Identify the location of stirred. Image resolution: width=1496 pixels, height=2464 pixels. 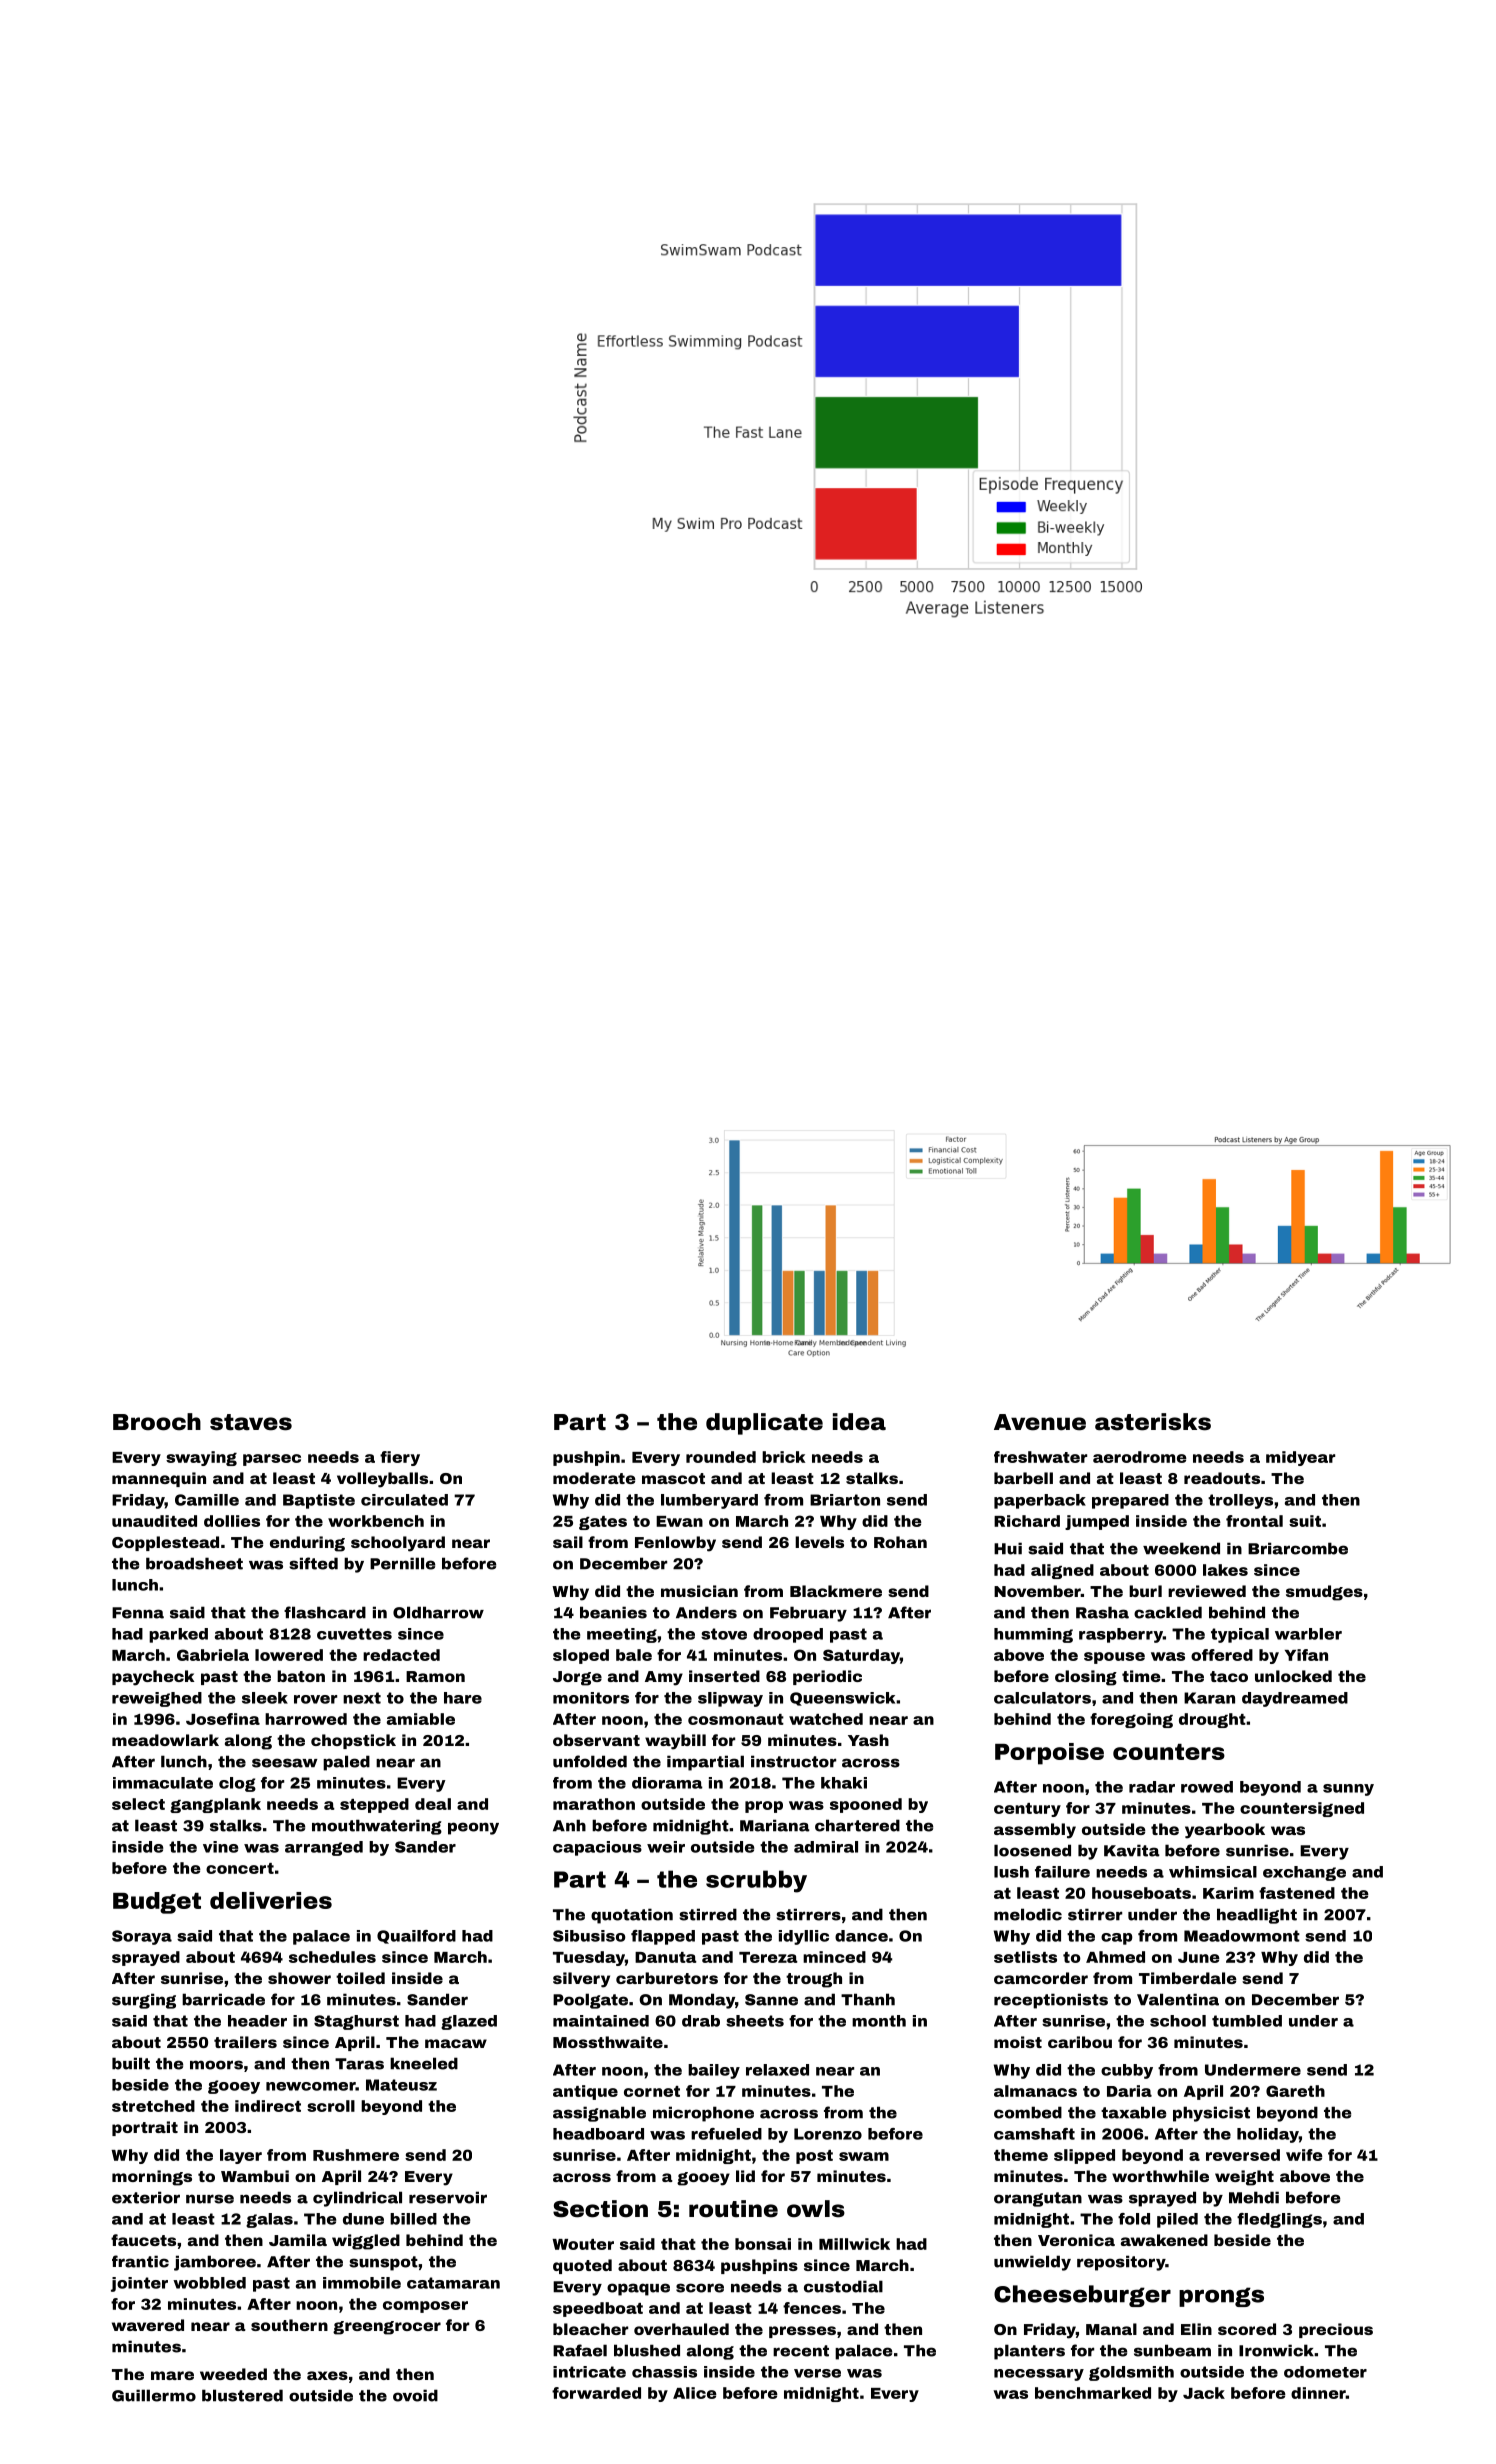
(708, 1914).
